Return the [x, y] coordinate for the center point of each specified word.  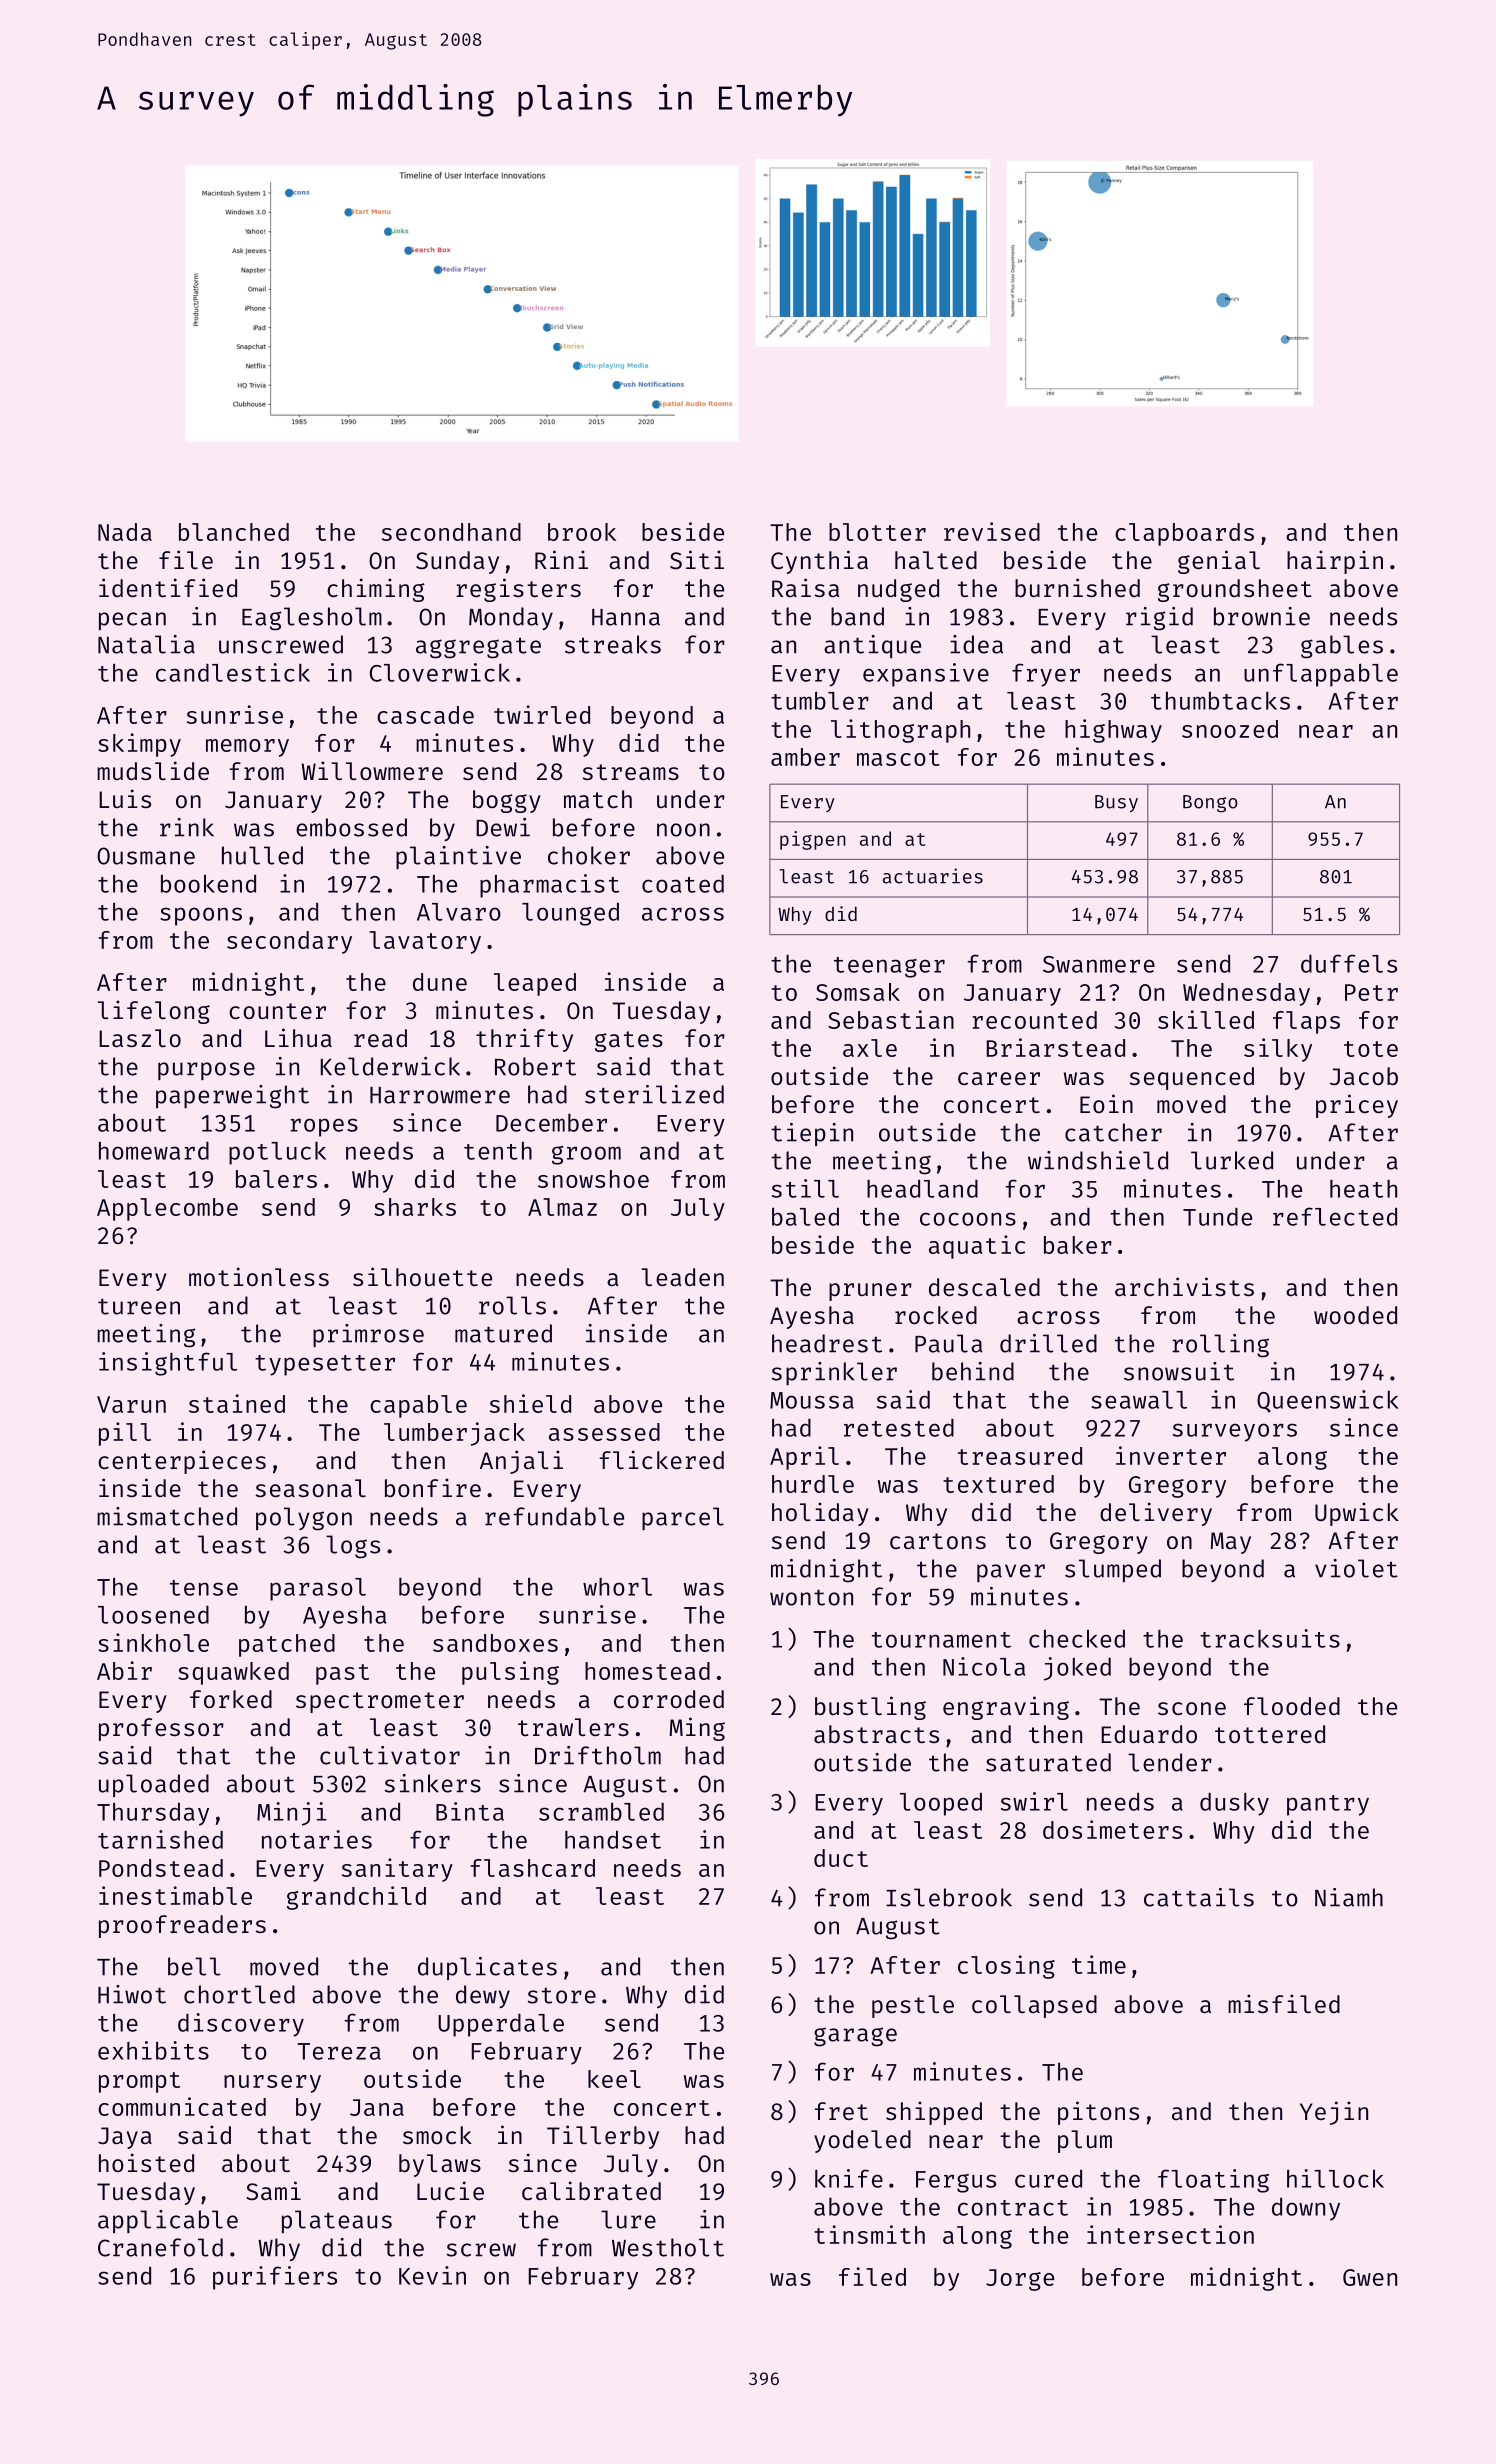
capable [418, 1406]
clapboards [1184, 534]
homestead [647, 1671]
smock [437, 2135]
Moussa [812, 1400]
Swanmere [1099, 964]
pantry [1328, 1805]
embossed [351, 827]
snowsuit [1179, 1371]
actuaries [933, 876]
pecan [132, 621]
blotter [877, 532]
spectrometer [380, 1702]
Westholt [668, 2247]
